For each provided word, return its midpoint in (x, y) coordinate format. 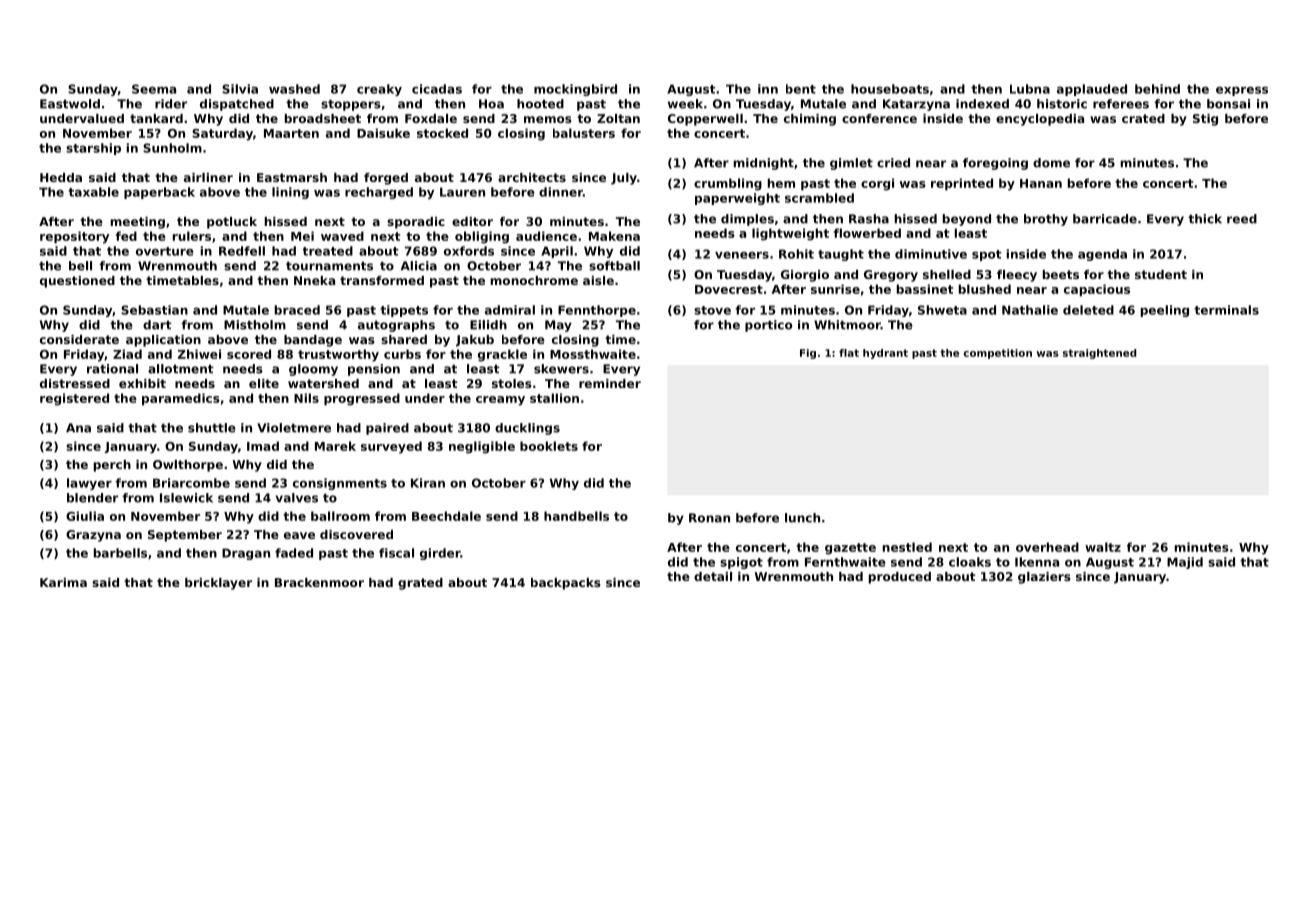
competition (998, 354)
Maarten (291, 133)
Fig (808, 354)
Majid (1185, 563)
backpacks (566, 584)
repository (74, 237)
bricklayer (218, 584)
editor (472, 221)
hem (781, 183)
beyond (967, 220)
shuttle (212, 428)
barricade (1105, 219)
